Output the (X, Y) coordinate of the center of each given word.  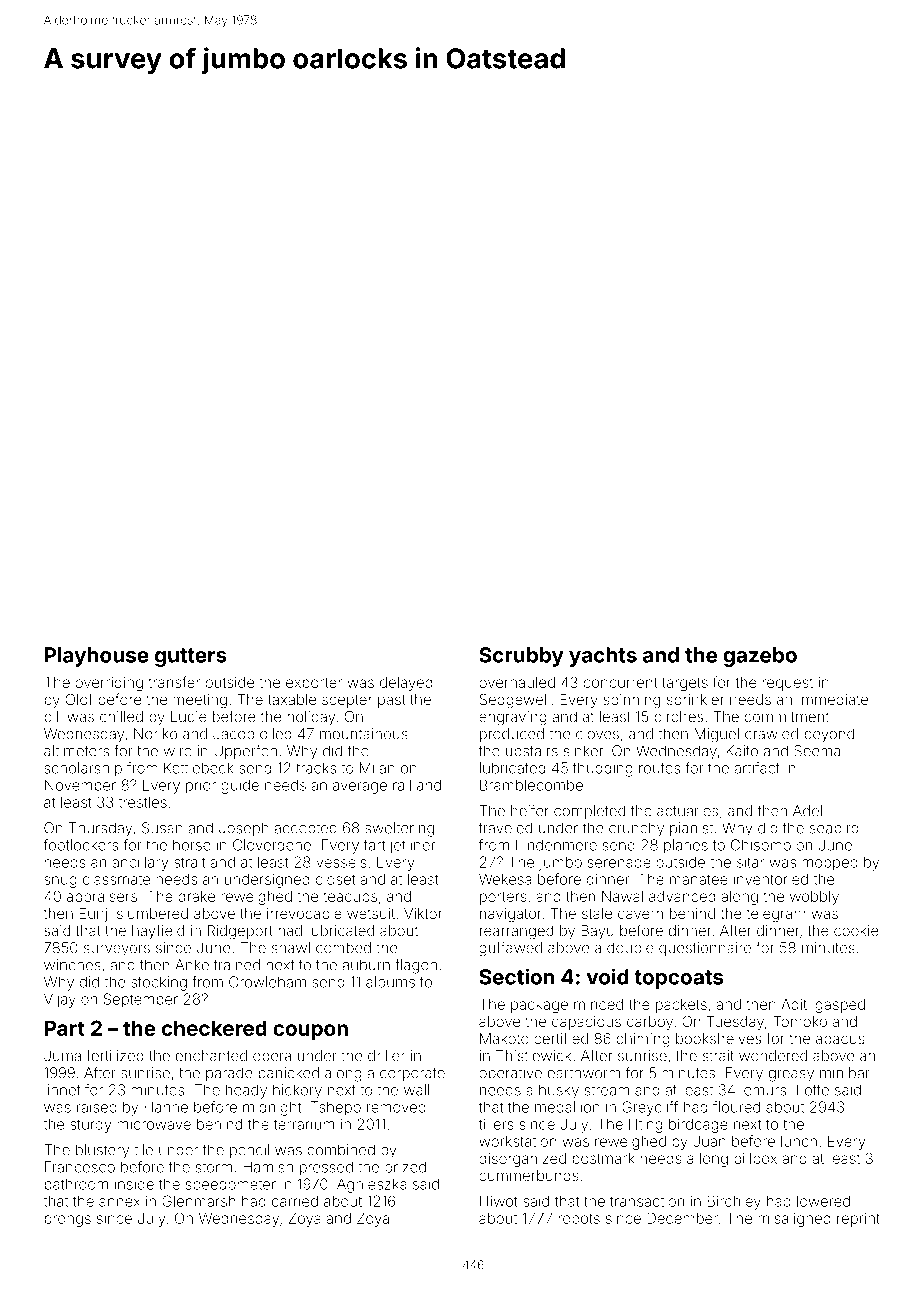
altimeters (76, 751)
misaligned (794, 1220)
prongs (68, 1221)
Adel (807, 811)
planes (686, 846)
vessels (341, 862)
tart (374, 845)
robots (579, 1218)
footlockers (80, 845)
